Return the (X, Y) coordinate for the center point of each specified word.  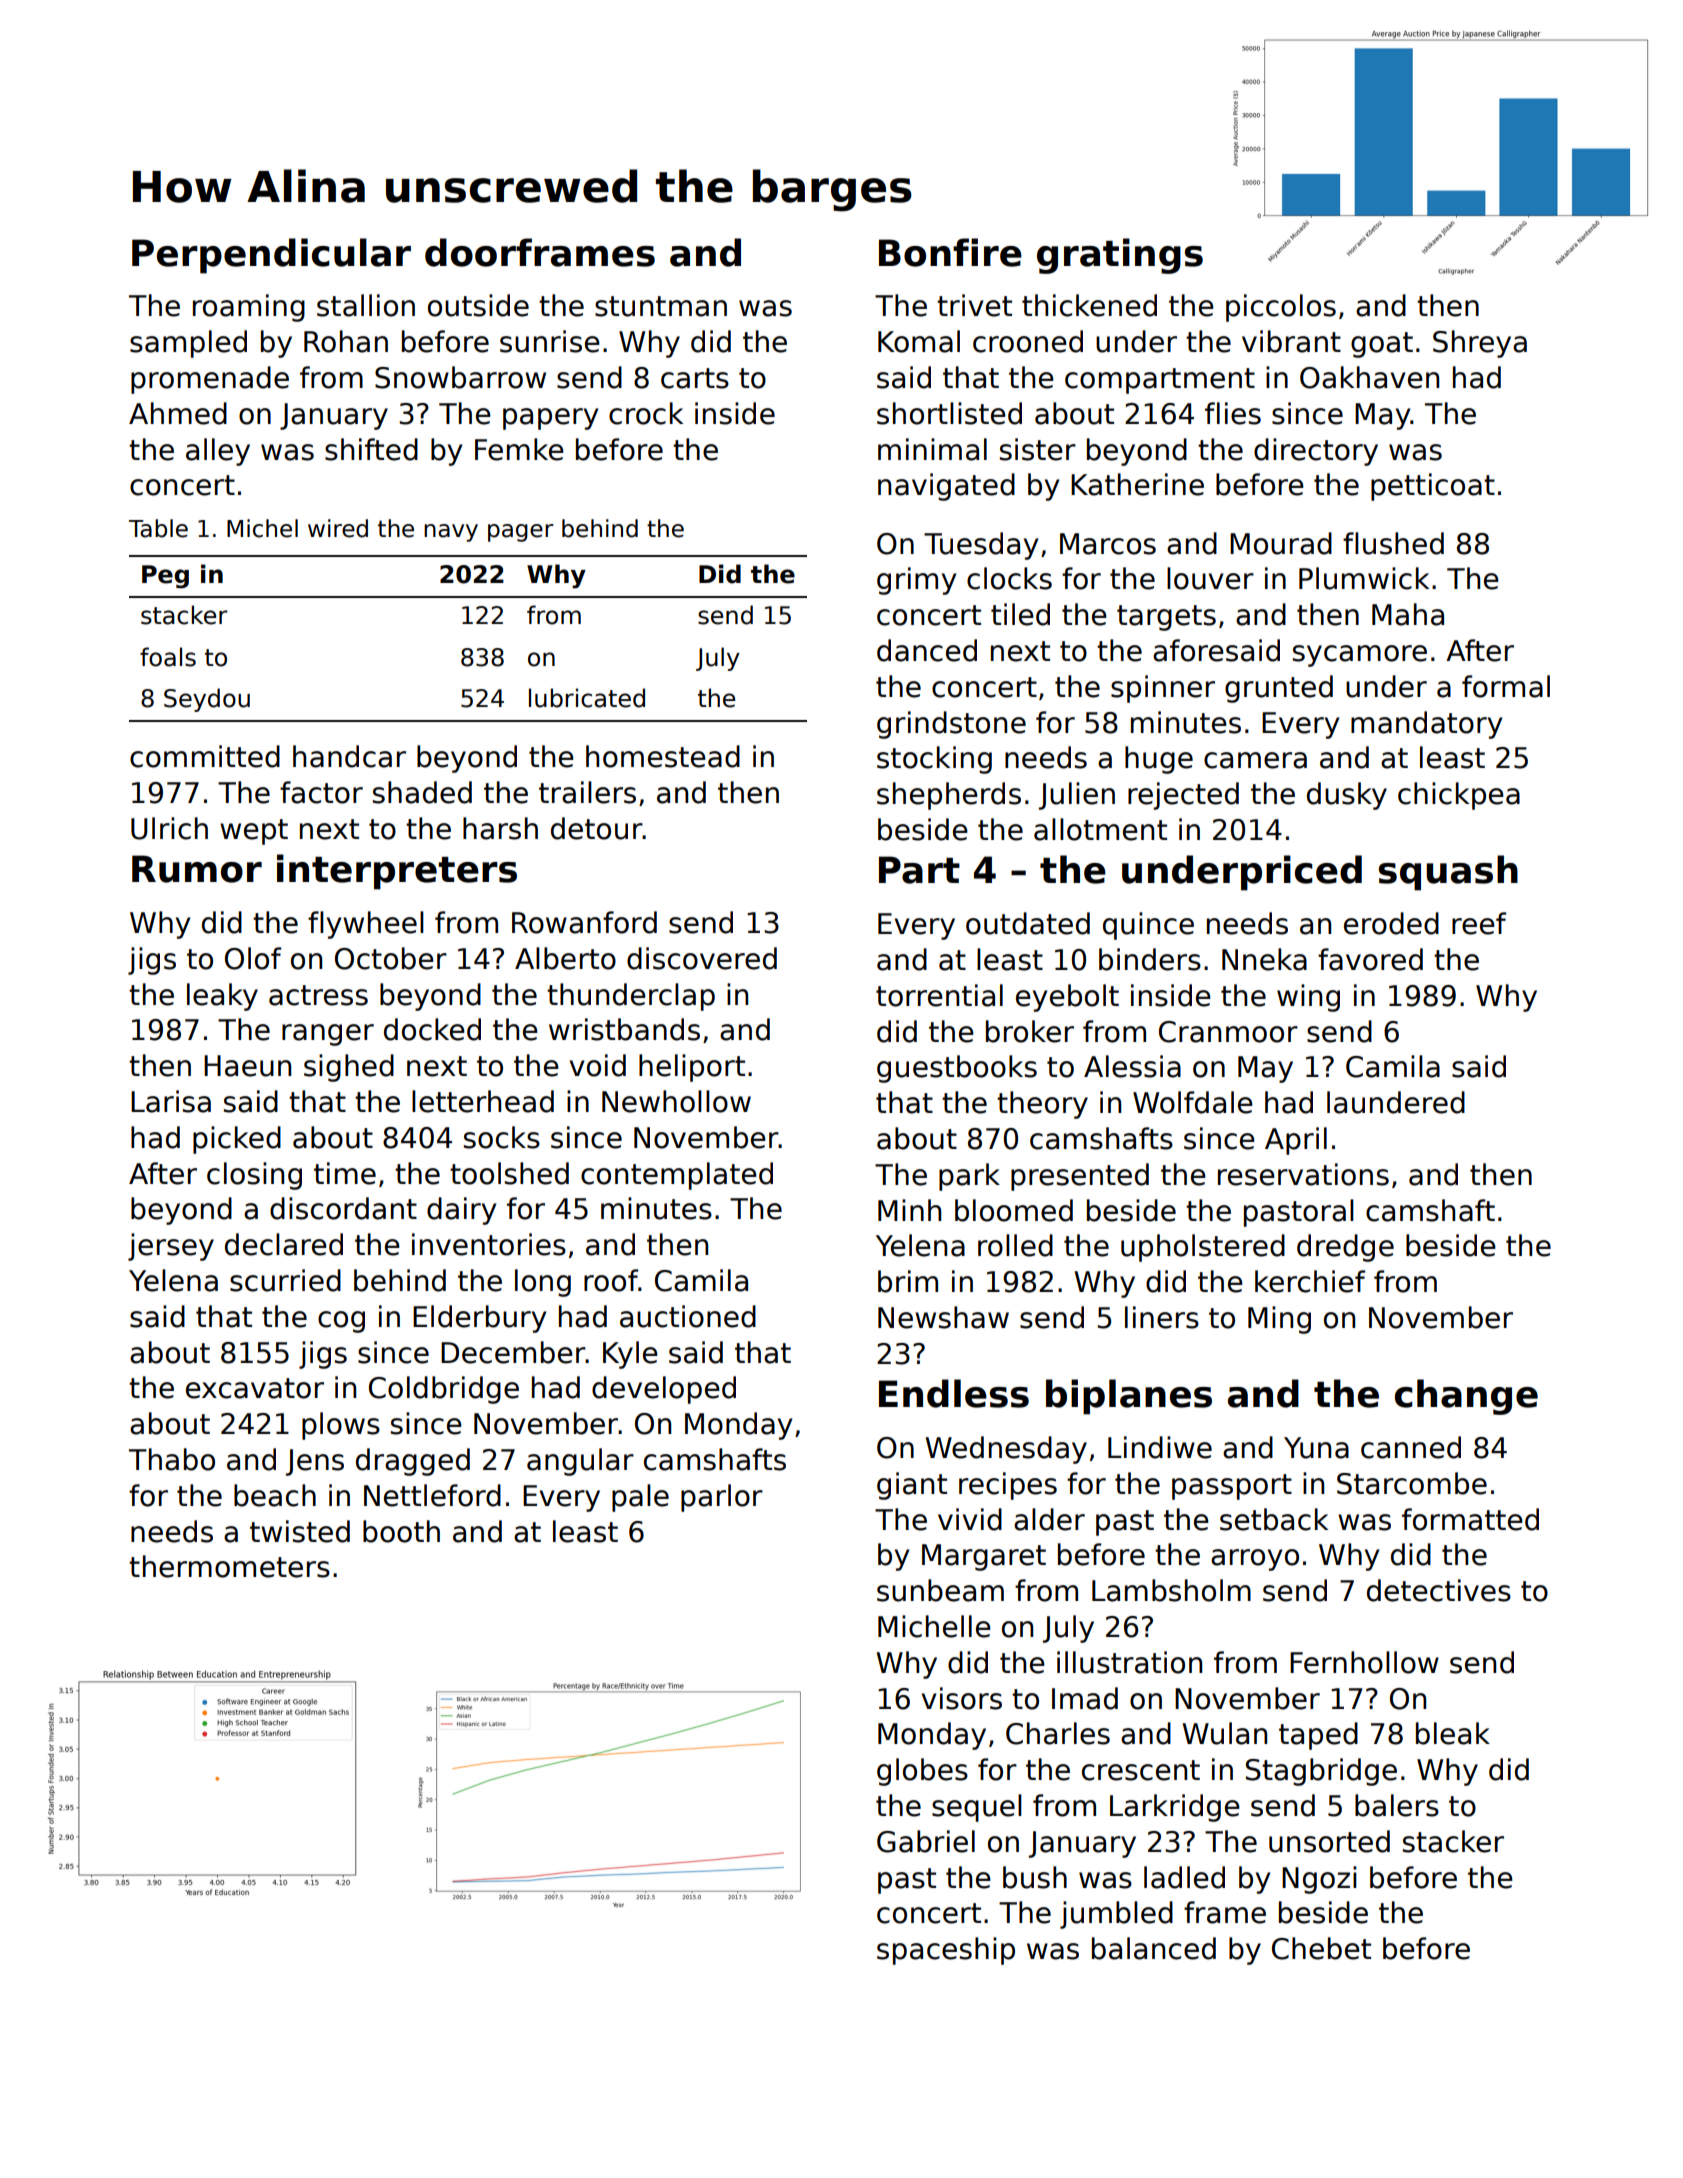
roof (611, 1280)
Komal (919, 341)
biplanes (1129, 1397)
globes (922, 1772)
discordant (343, 1208)
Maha (1408, 614)
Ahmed (178, 413)
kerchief (1310, 1281)
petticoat (1433, 487)
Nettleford (432, 1495)
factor (321, 792)
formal (1506, 686)
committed (205, 756)
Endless (954, 1393)
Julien (1077, 796)
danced (927, 650)
